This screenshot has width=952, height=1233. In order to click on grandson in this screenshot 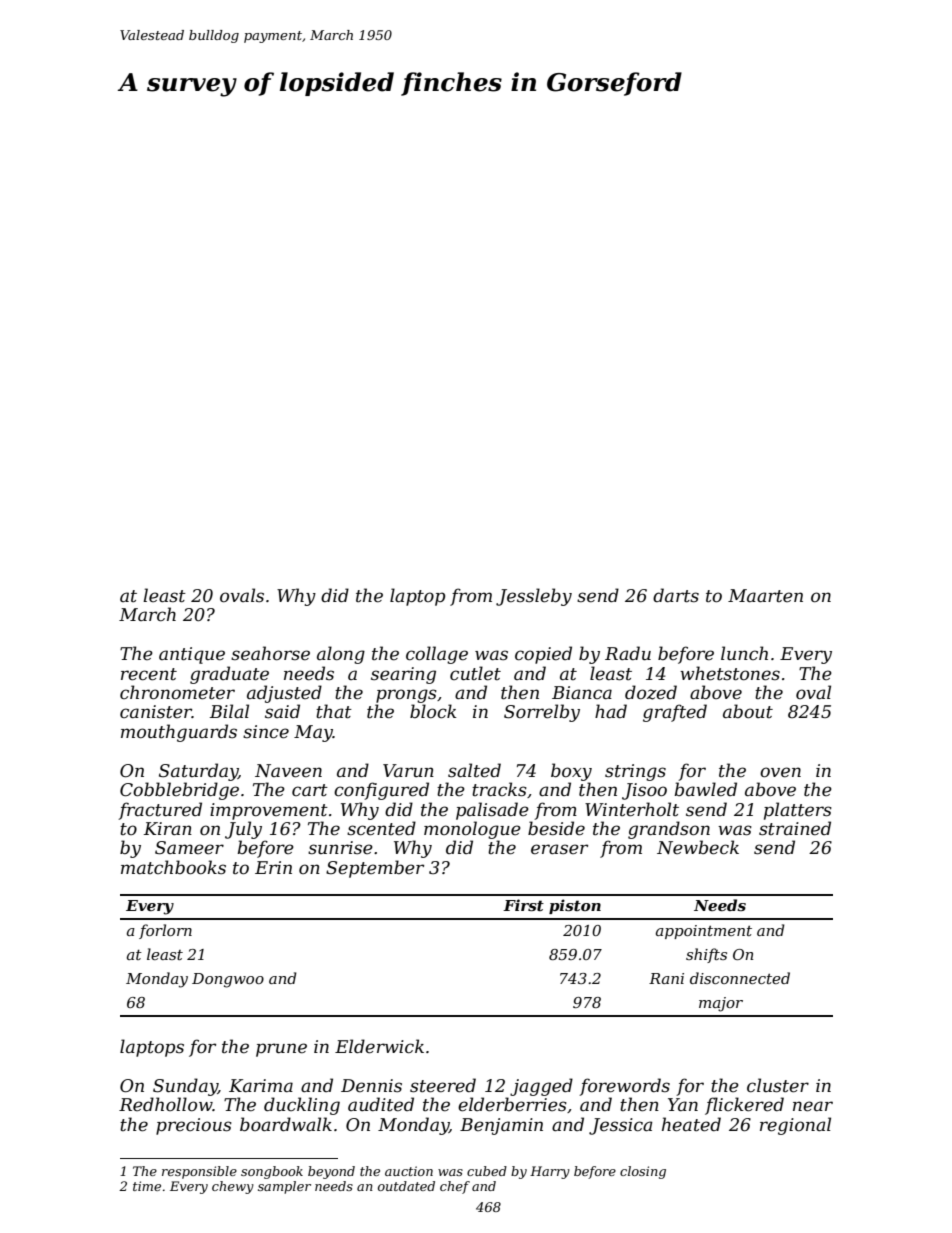, I will do `click(669, 830)`.
